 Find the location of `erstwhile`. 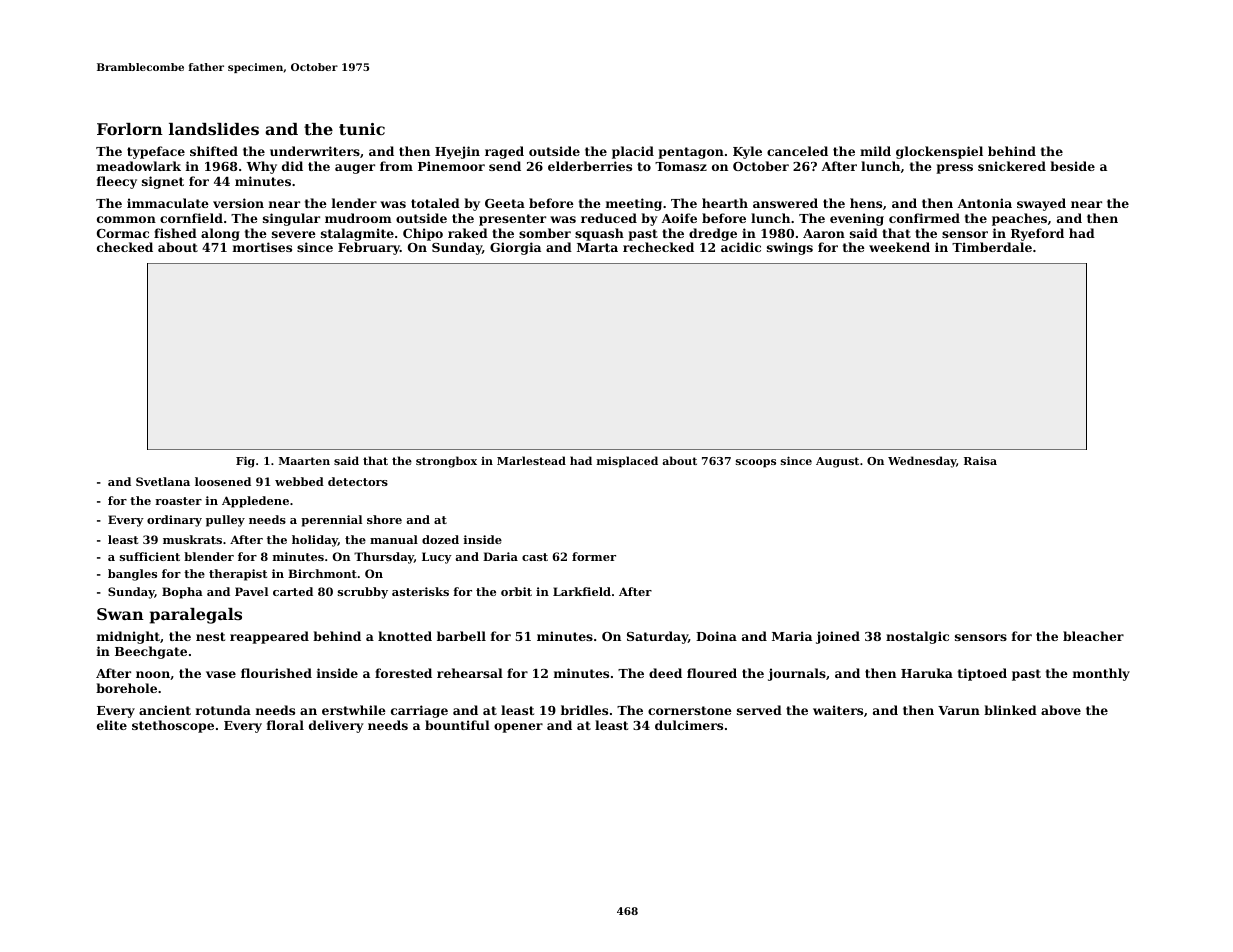

erstwhile is located at coordinates (354, 710).
